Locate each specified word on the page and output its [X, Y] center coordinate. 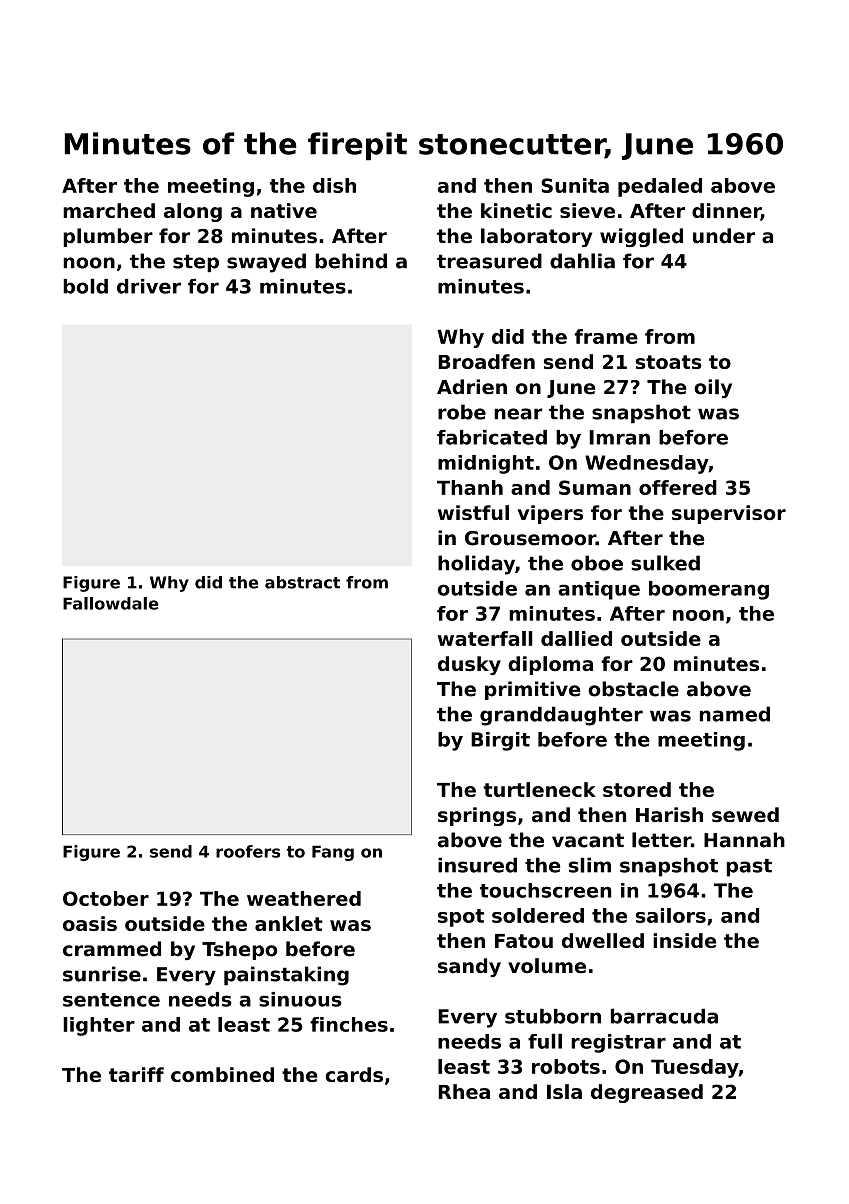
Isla [564, 1091]
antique [599, 590]
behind [351, 261]
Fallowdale [111, 603]
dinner [726, 212]
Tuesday [695, 1068]
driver [149, 286]
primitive [533, 690]
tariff [136, 1074]
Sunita [575, 185]
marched [109, 210]
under [724, 236]
